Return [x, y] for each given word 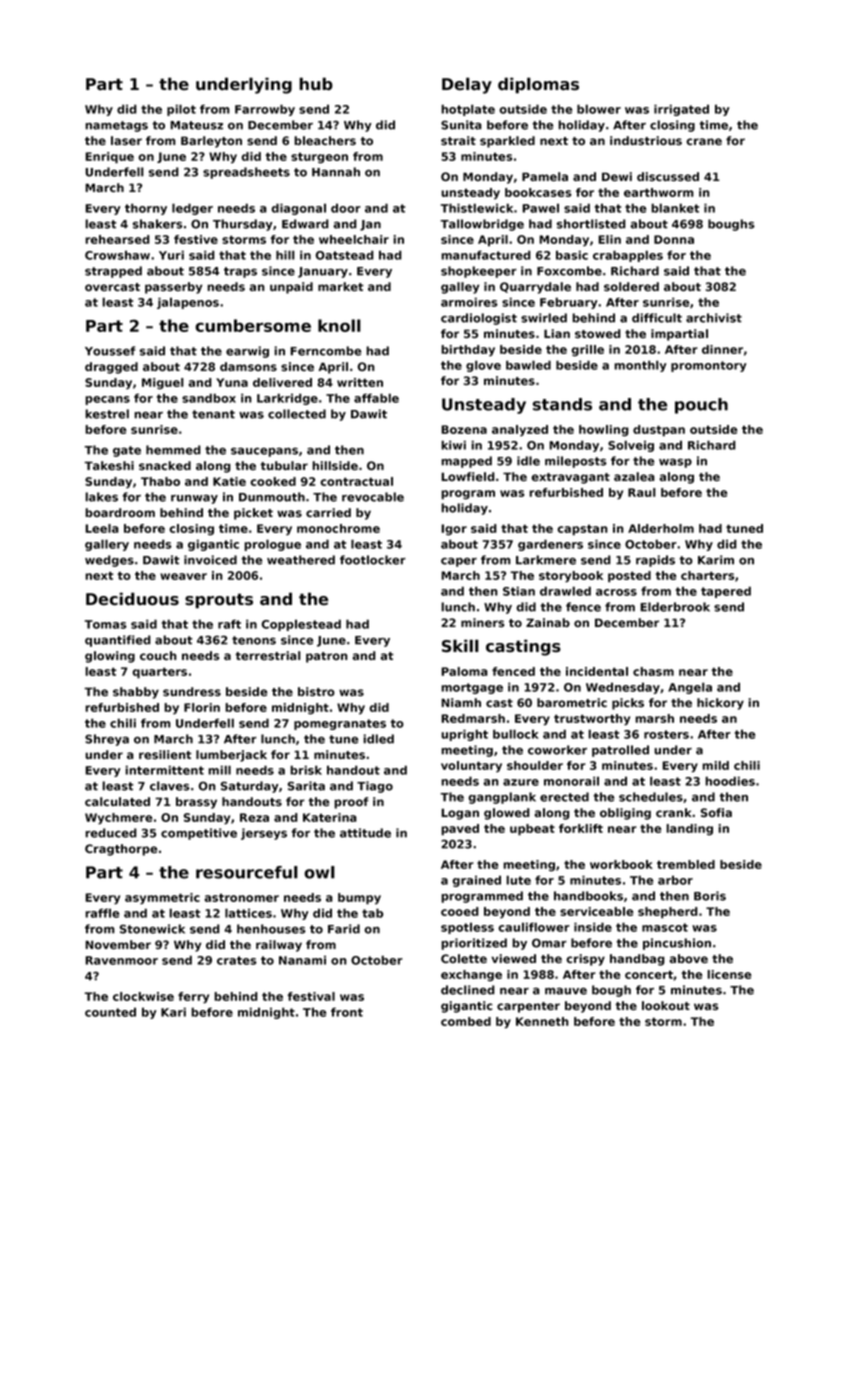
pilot [181, 110]
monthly [640, 366]
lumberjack [231, 756]
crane [704, 141]
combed [466, 1021]
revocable [373, 497]
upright [464, 735]
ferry [193, 998]
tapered [726, 592]
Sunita [461, 125]
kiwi [453, 445]
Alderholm [661, 528]
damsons [248, 366]
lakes [101, 497]
